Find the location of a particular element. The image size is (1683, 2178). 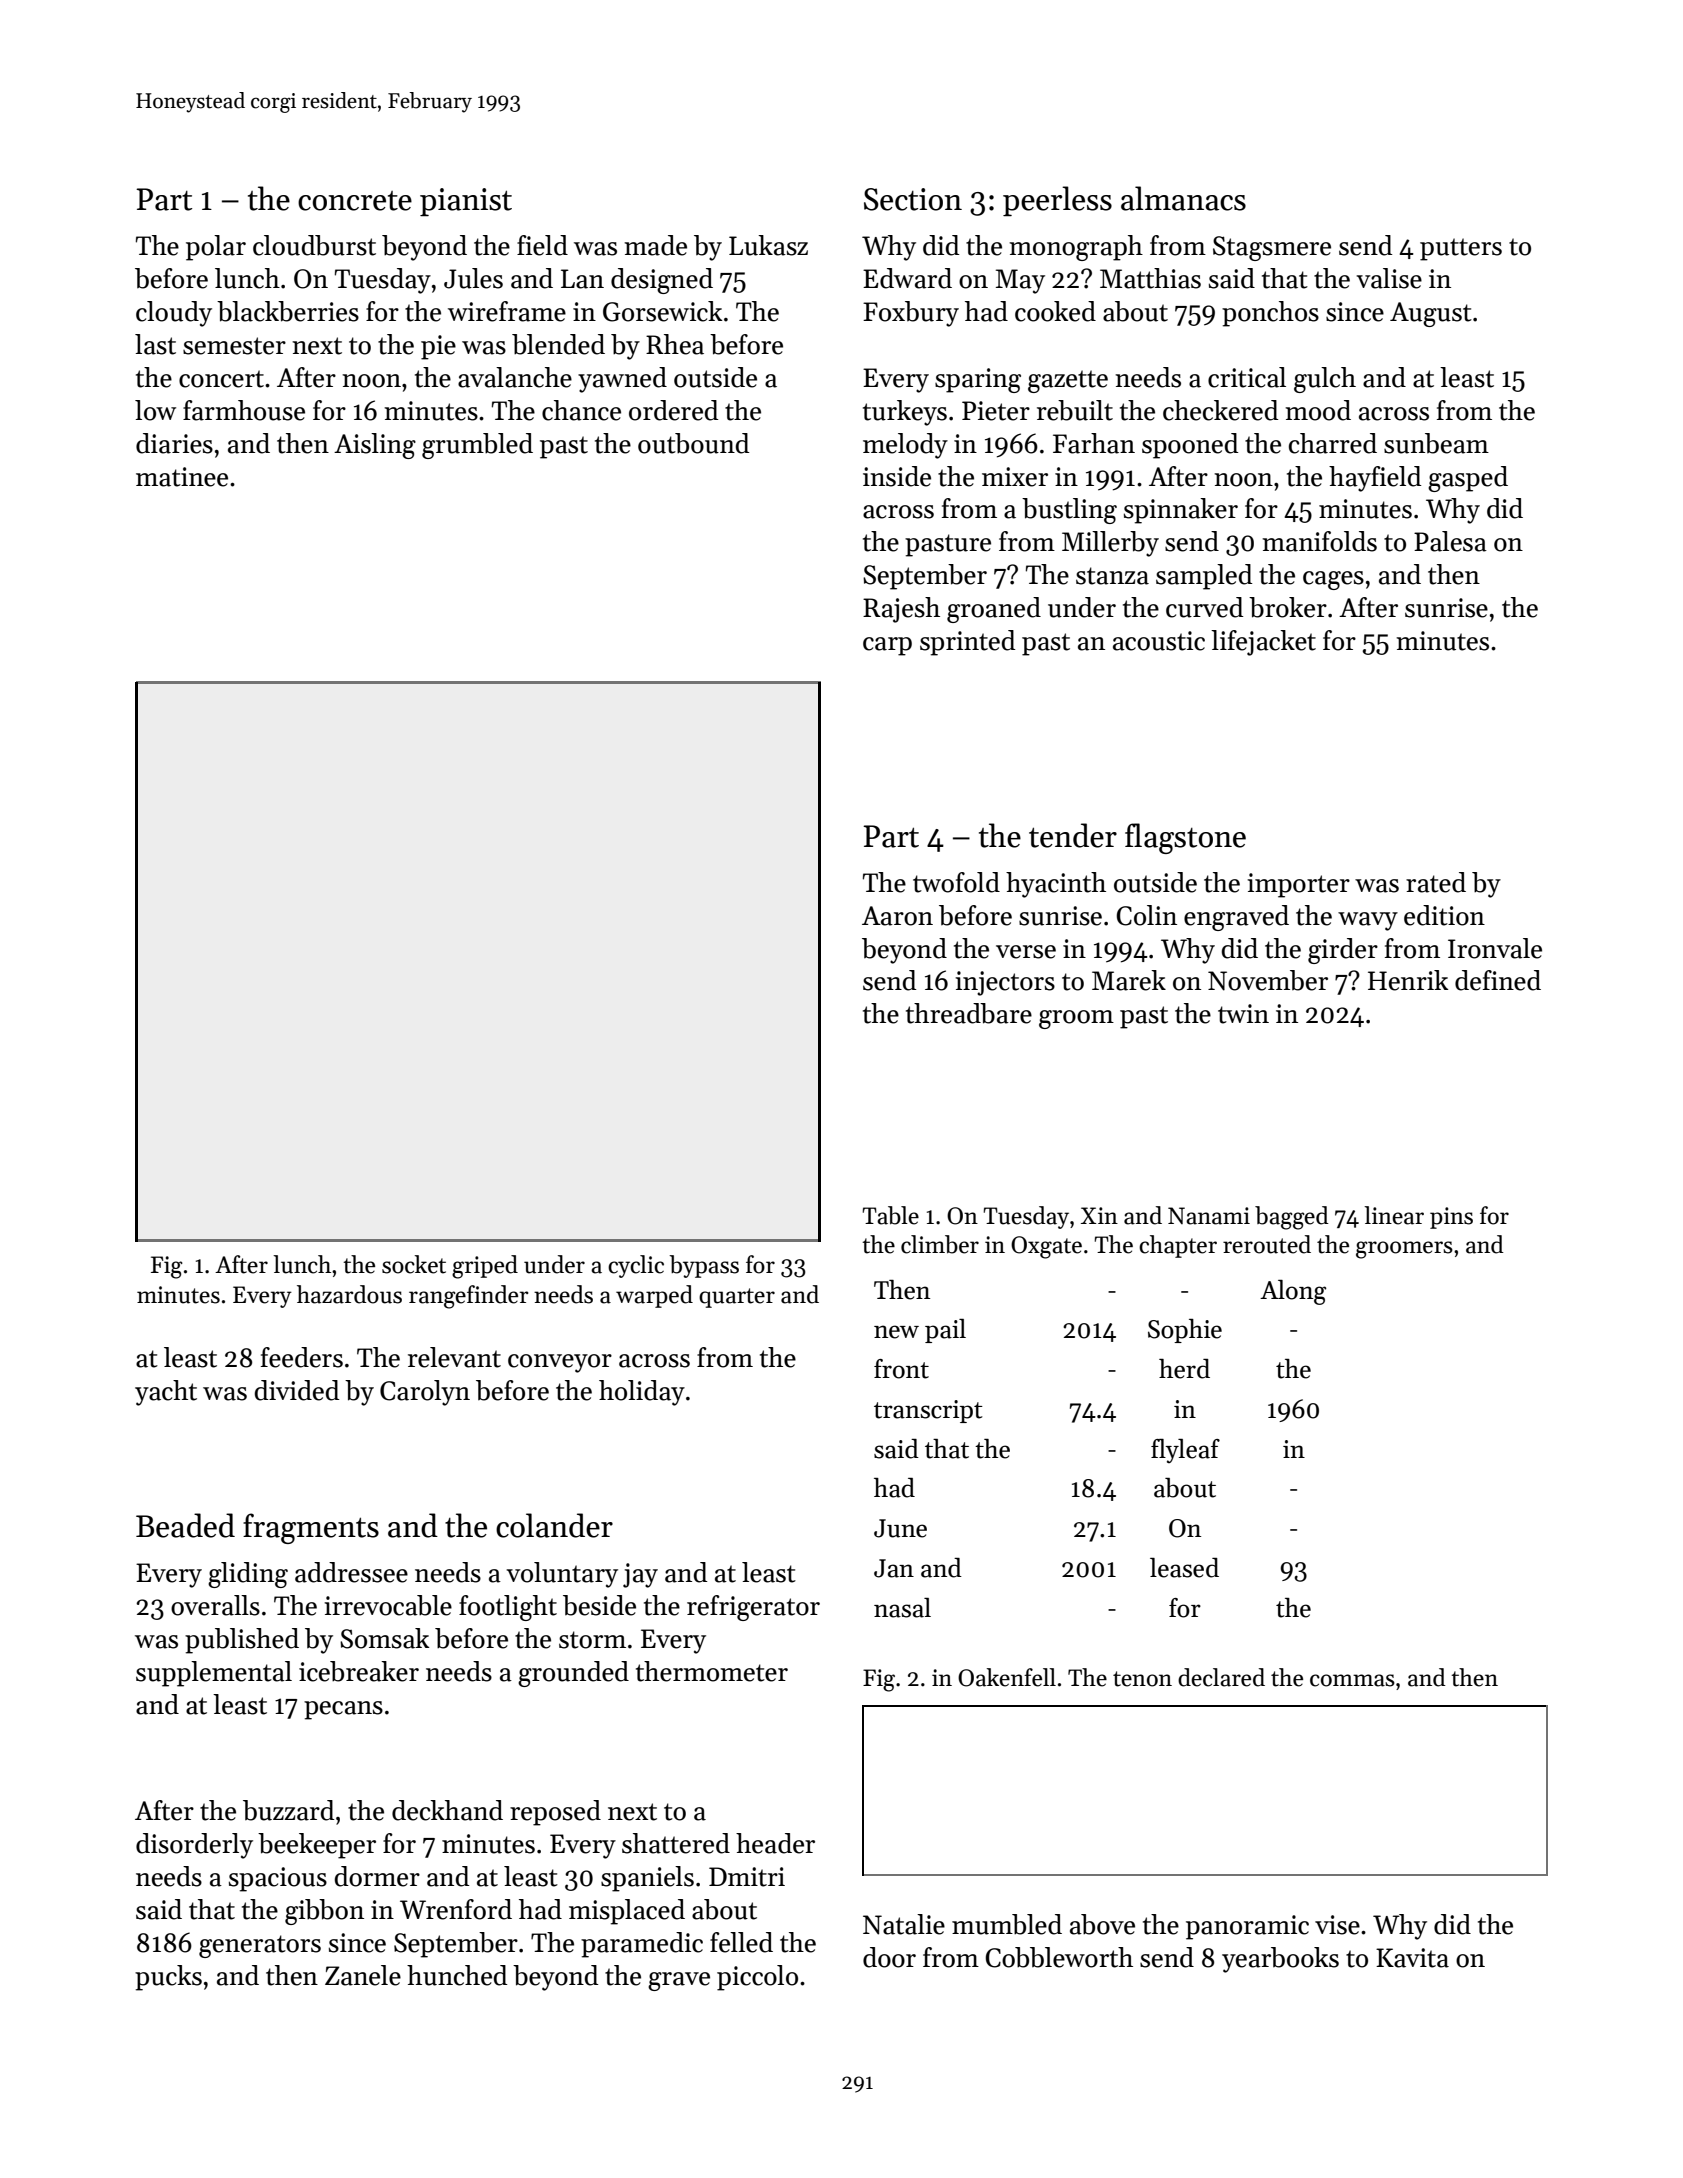

Sophie is located at coordinates (1185, 1331).
